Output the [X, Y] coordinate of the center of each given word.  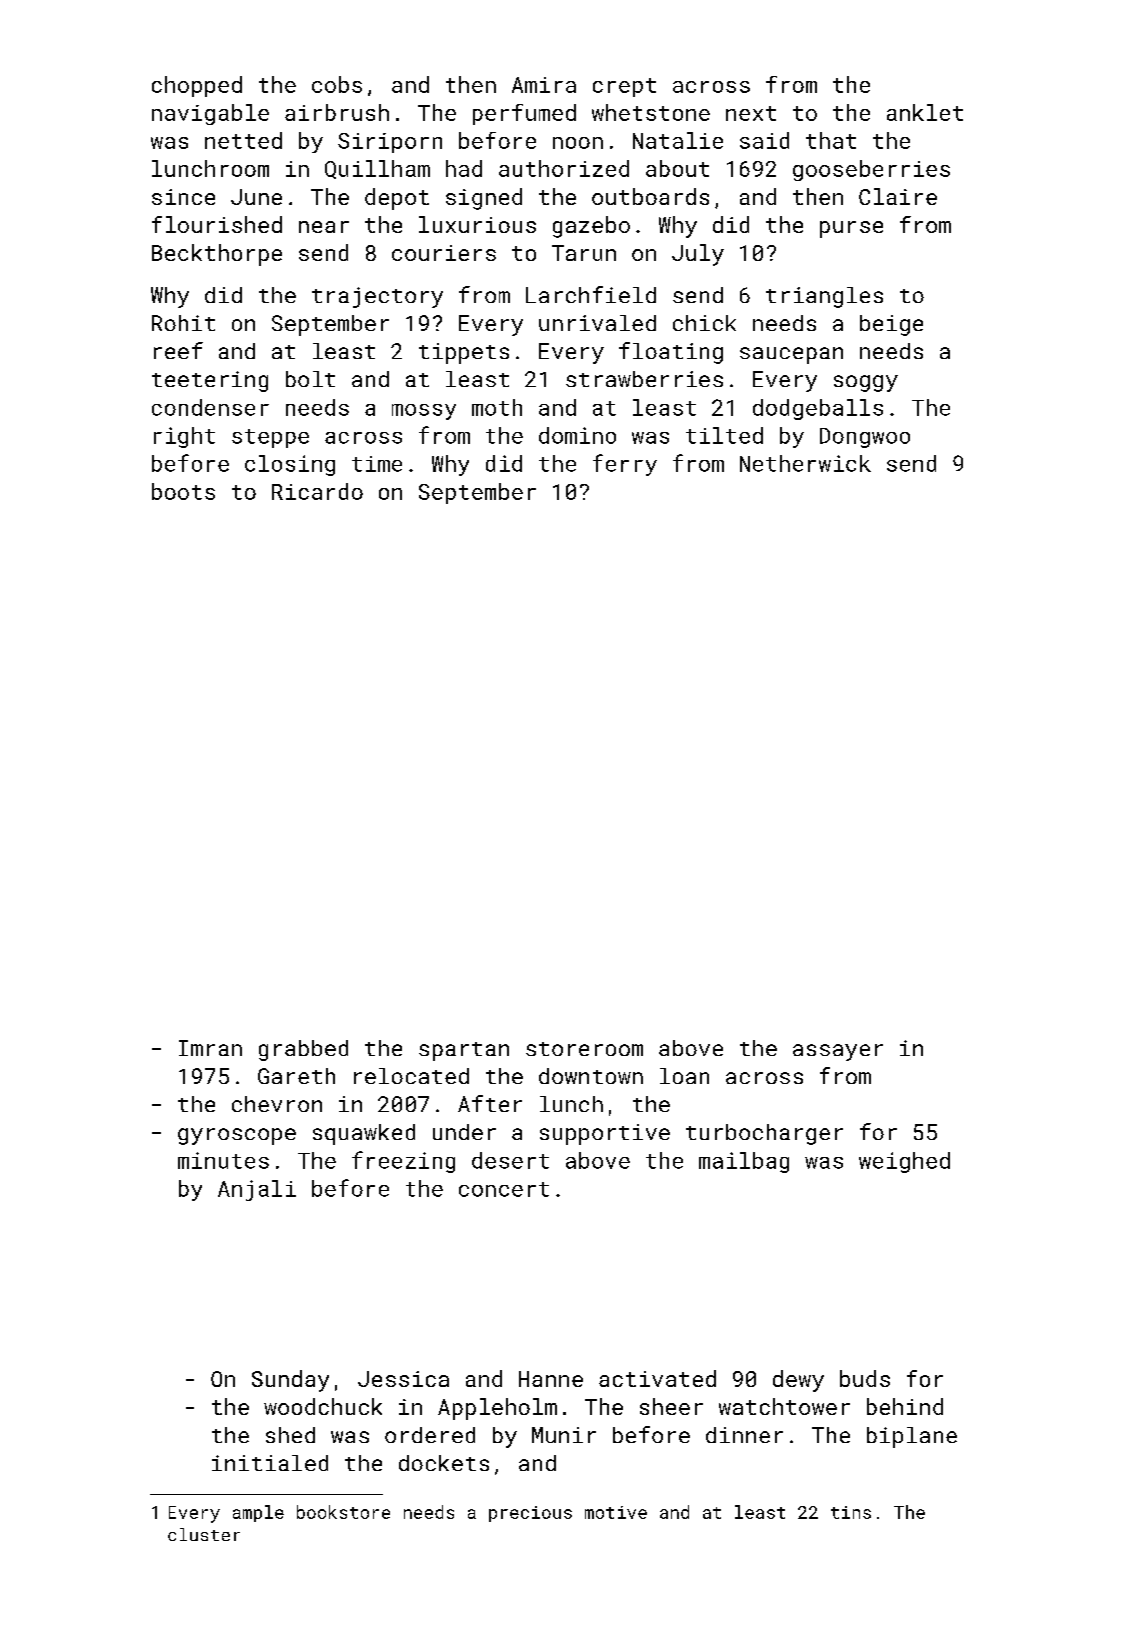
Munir [564, 1435]
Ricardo [317, 491]
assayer [838, 1052]
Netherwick [805, 463]
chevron [277, 1104]
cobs [337, 84]
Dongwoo [865, 438]
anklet [925, 112]
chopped [197, 86]
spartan [464, 1051]
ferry [625, 465]
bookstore [343, 1512]
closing [290, 465]
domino [577, 435]
